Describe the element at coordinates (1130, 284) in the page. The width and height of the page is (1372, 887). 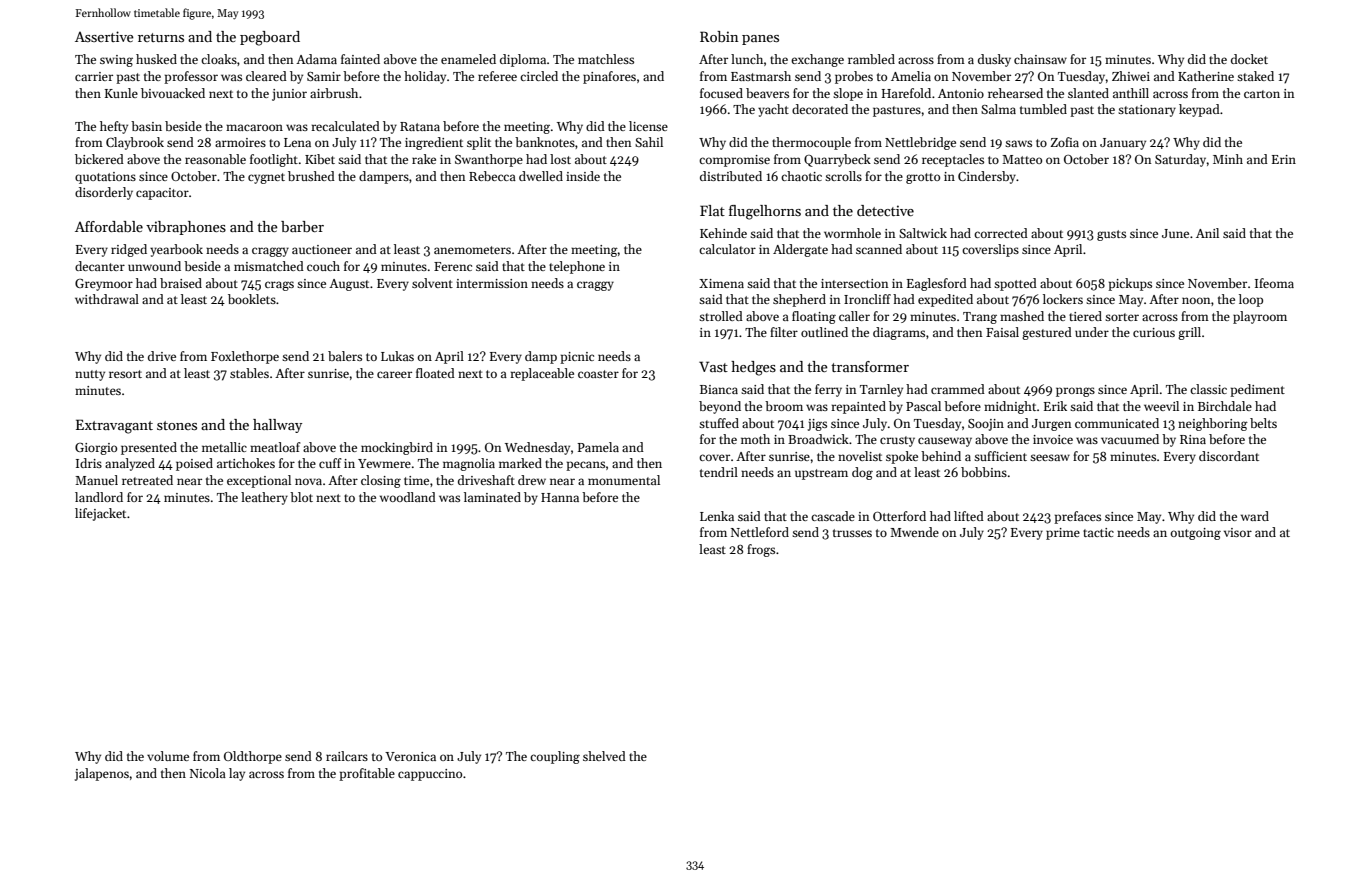
I see `pickups` at that location.
